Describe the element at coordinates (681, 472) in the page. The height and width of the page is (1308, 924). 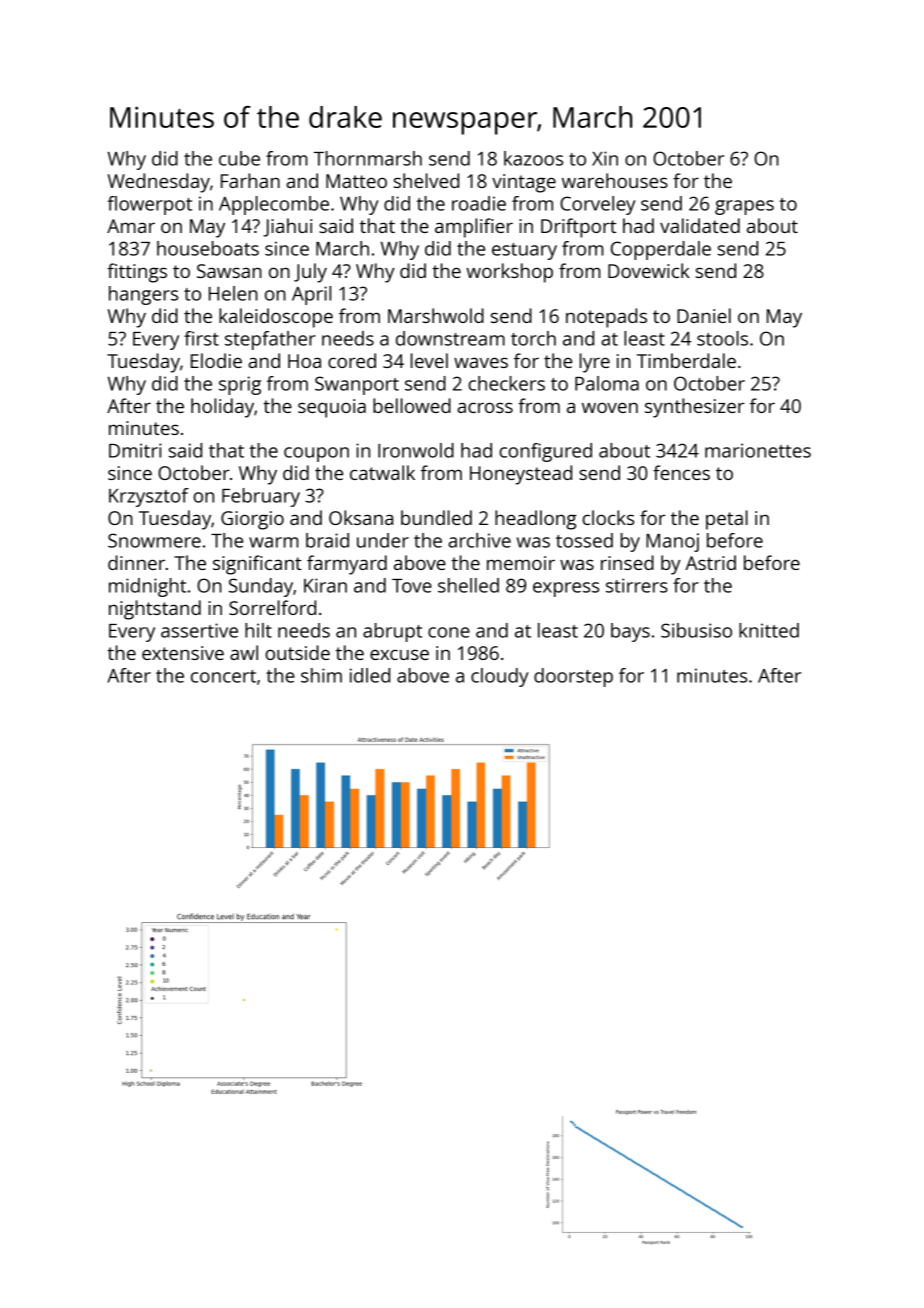
I see `fences` at that location.
